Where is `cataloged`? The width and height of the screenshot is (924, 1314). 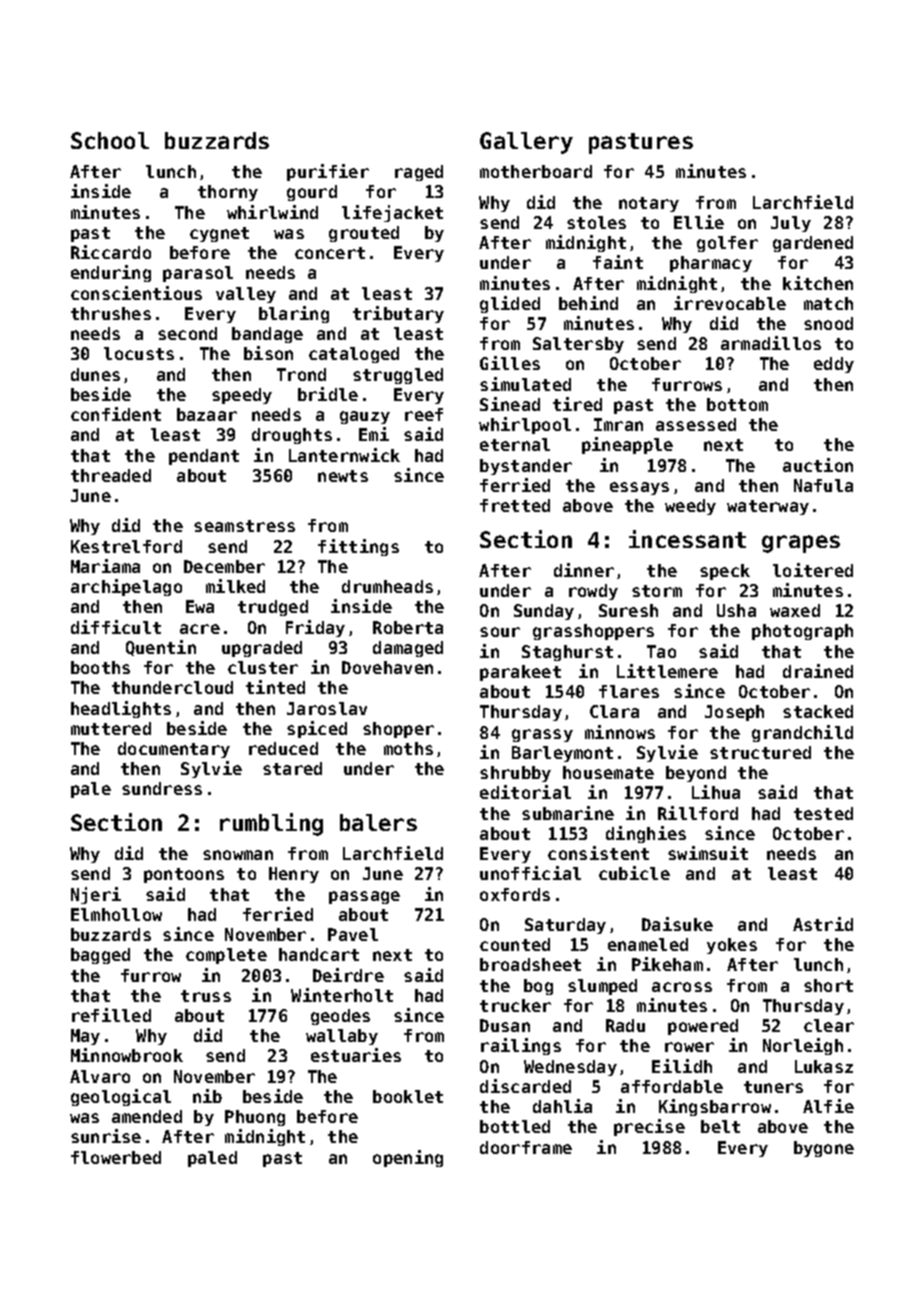
cataloged is located at coordinates (354, 355).
